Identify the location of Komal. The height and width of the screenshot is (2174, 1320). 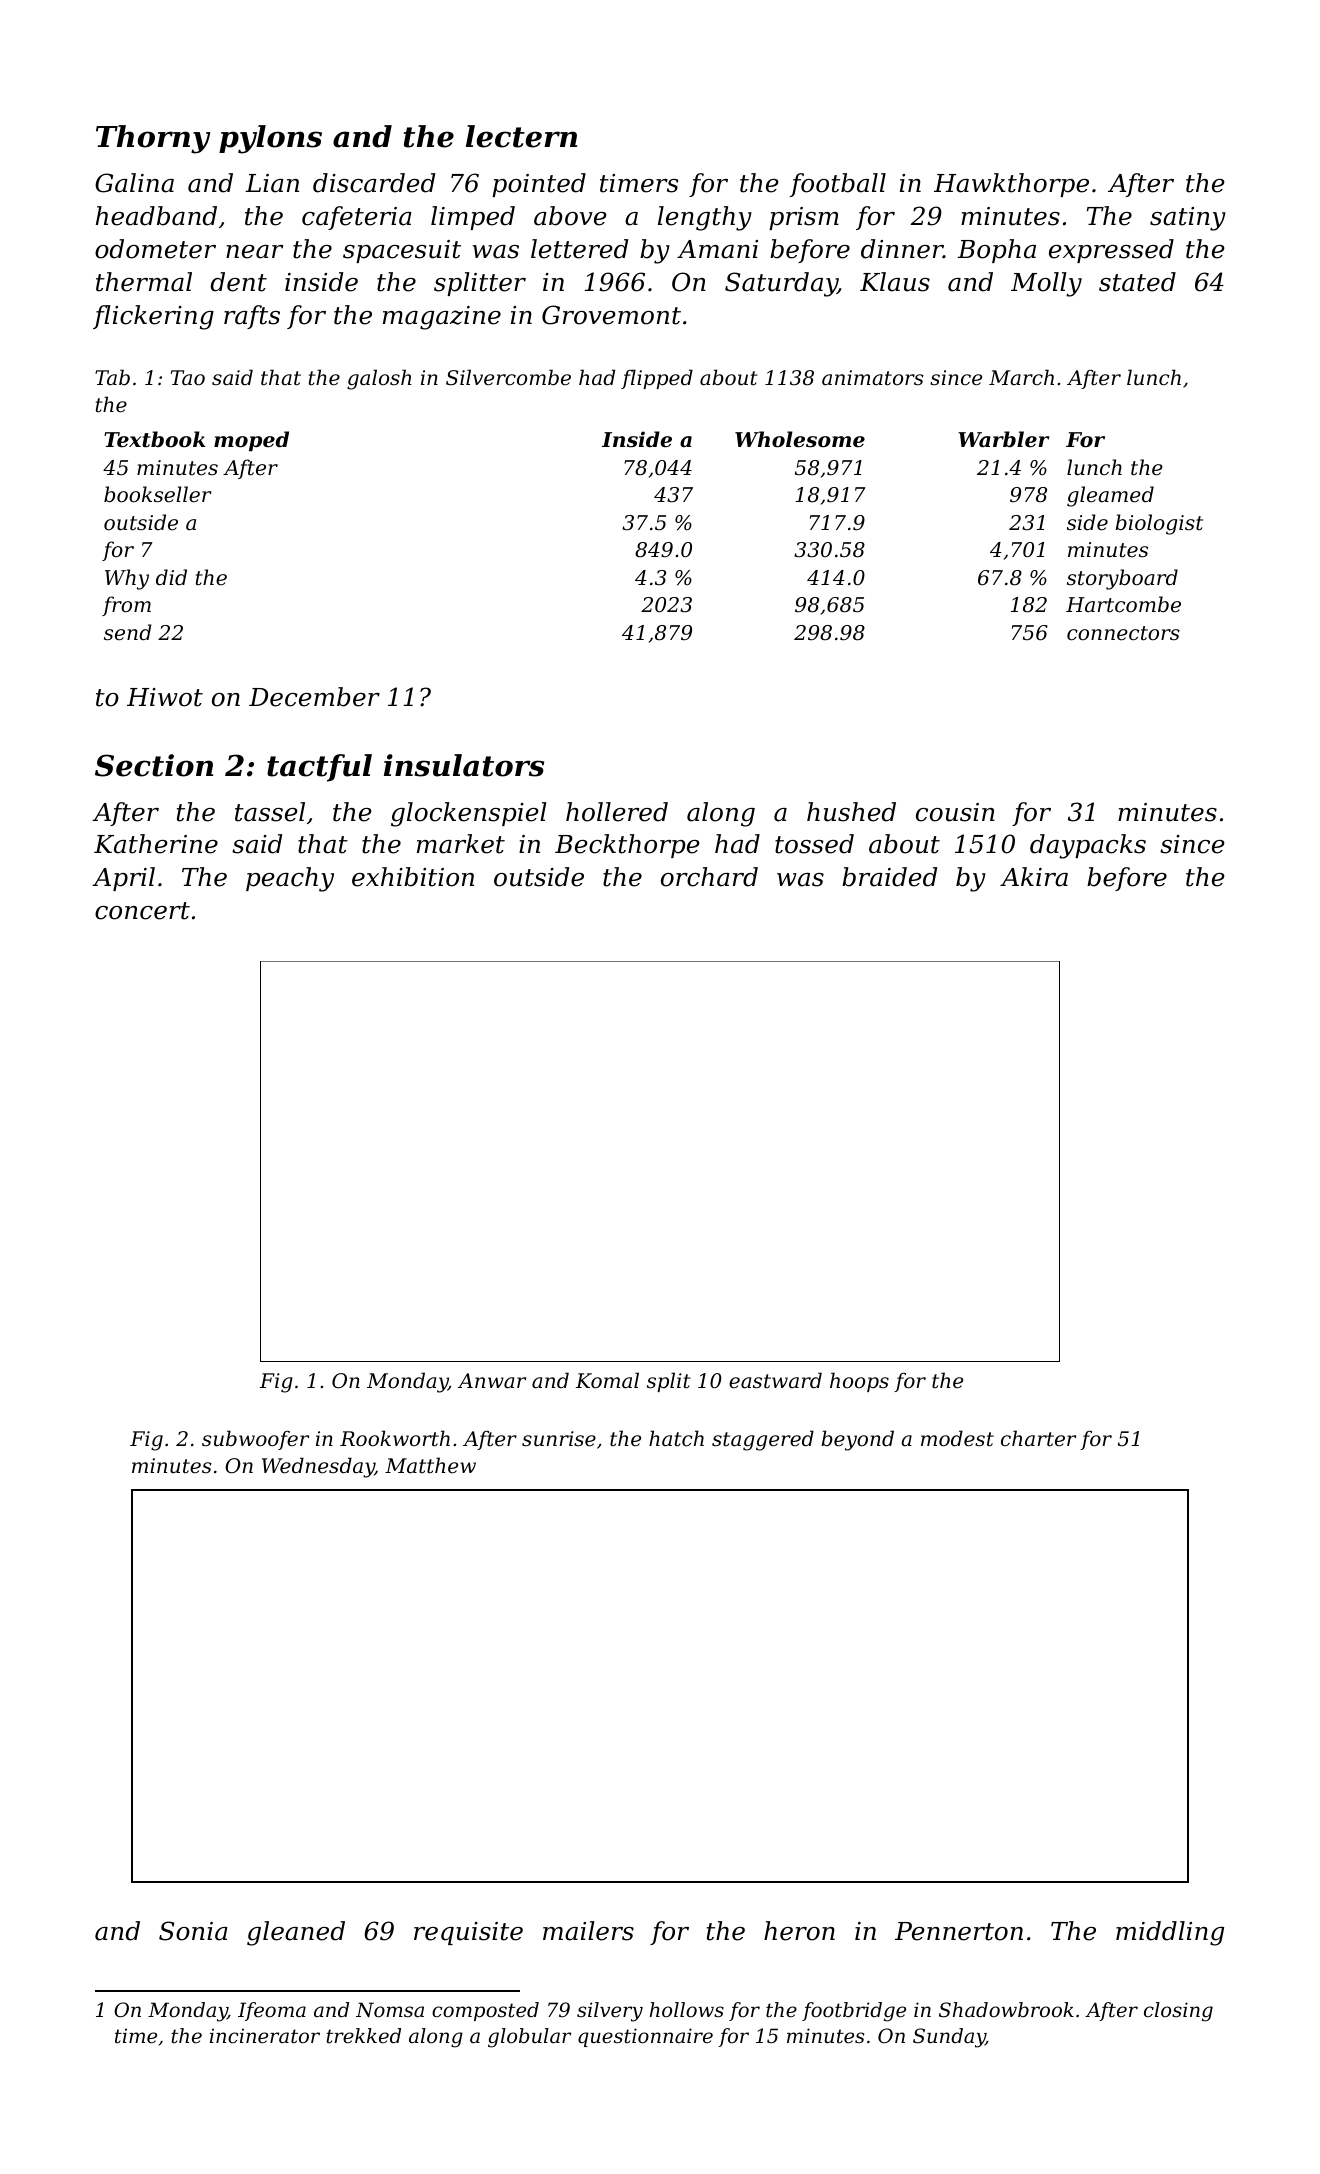
(607, 1380).
